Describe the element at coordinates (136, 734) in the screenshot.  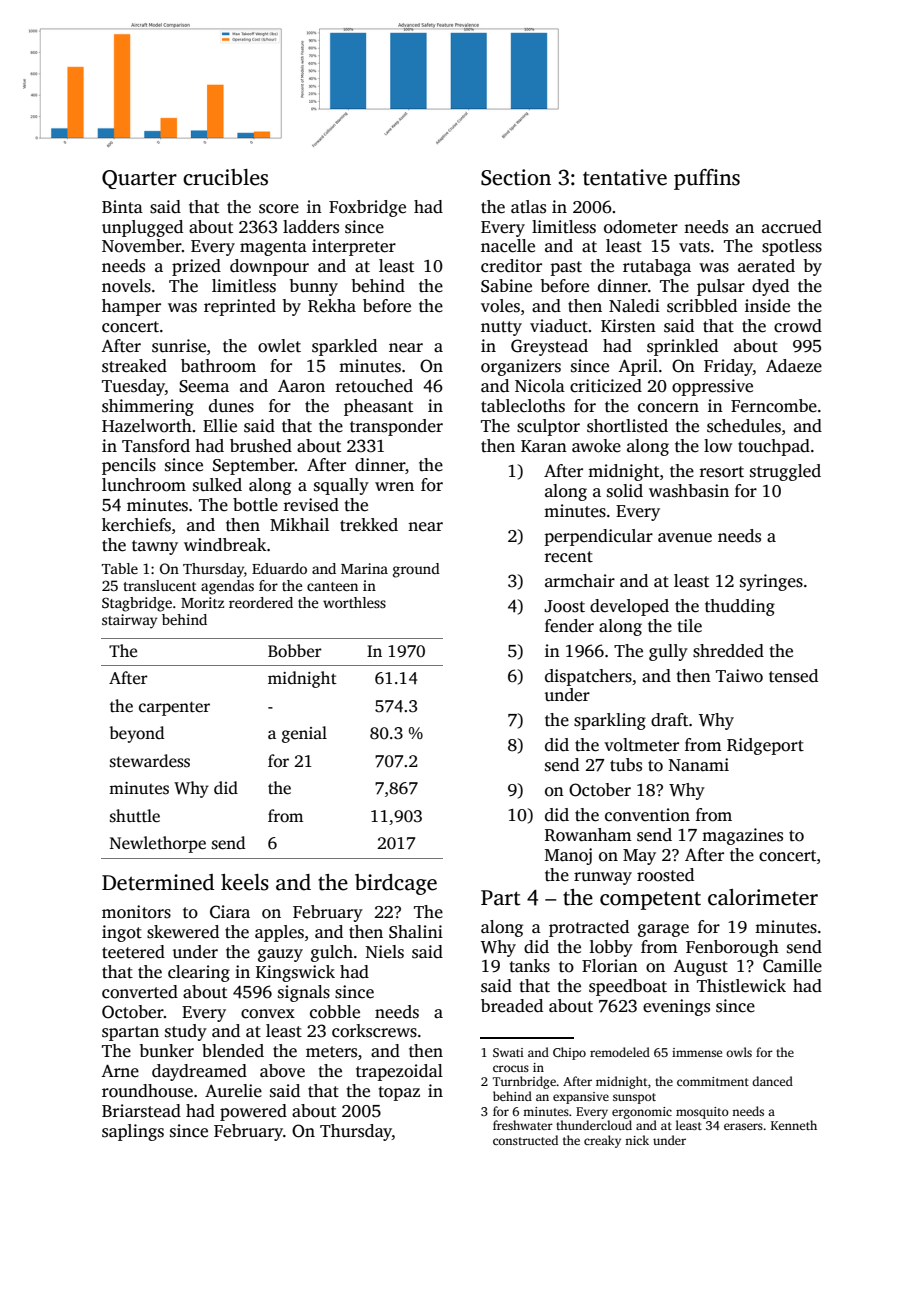
I see `beyond` at that location.
